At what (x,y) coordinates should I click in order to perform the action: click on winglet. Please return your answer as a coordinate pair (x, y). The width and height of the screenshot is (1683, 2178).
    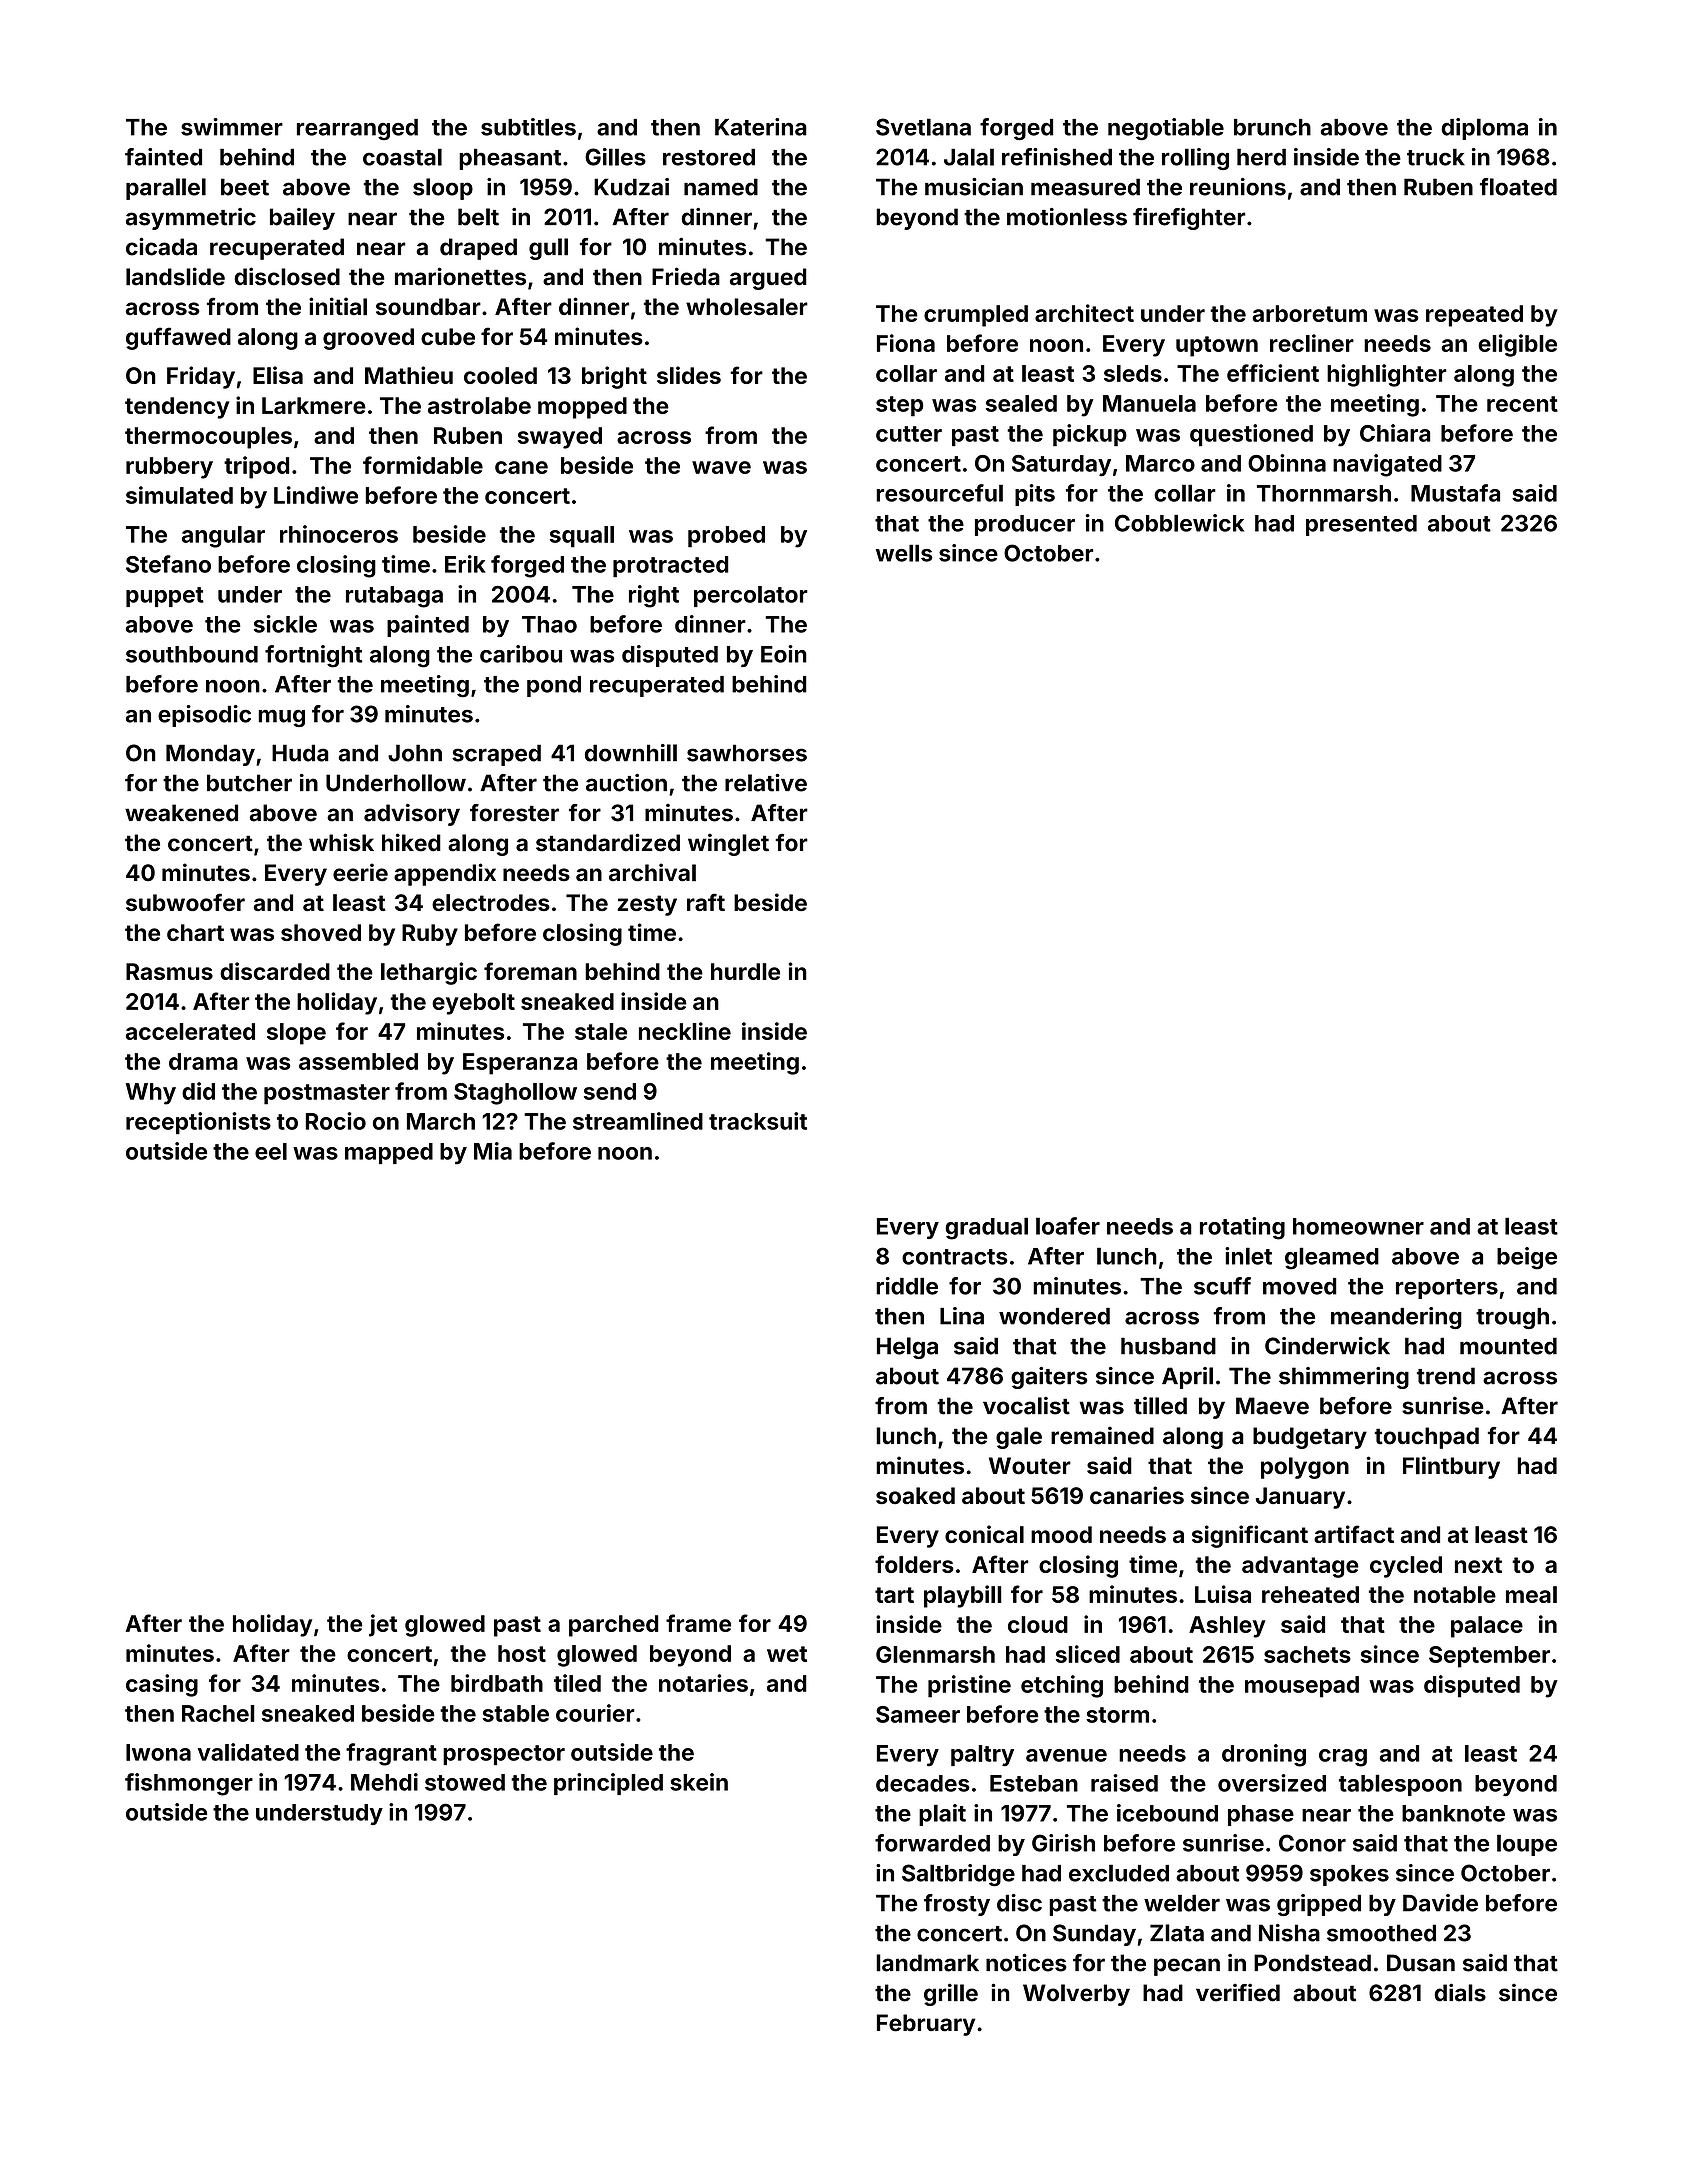
    Looking at the image, I should click on (728, 844).
